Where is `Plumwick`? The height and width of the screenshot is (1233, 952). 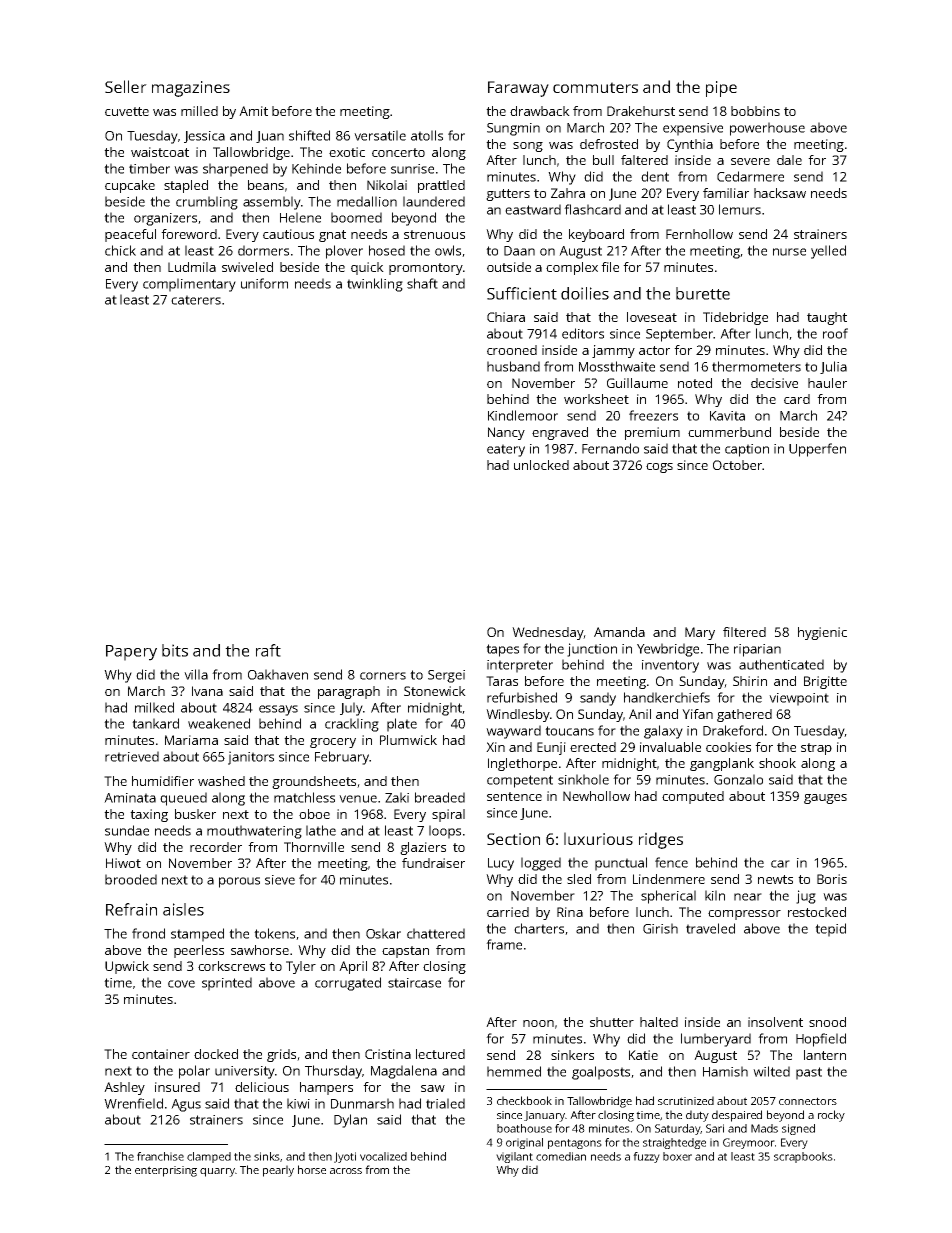
Plumwick is located at coordinates (408, 740).
